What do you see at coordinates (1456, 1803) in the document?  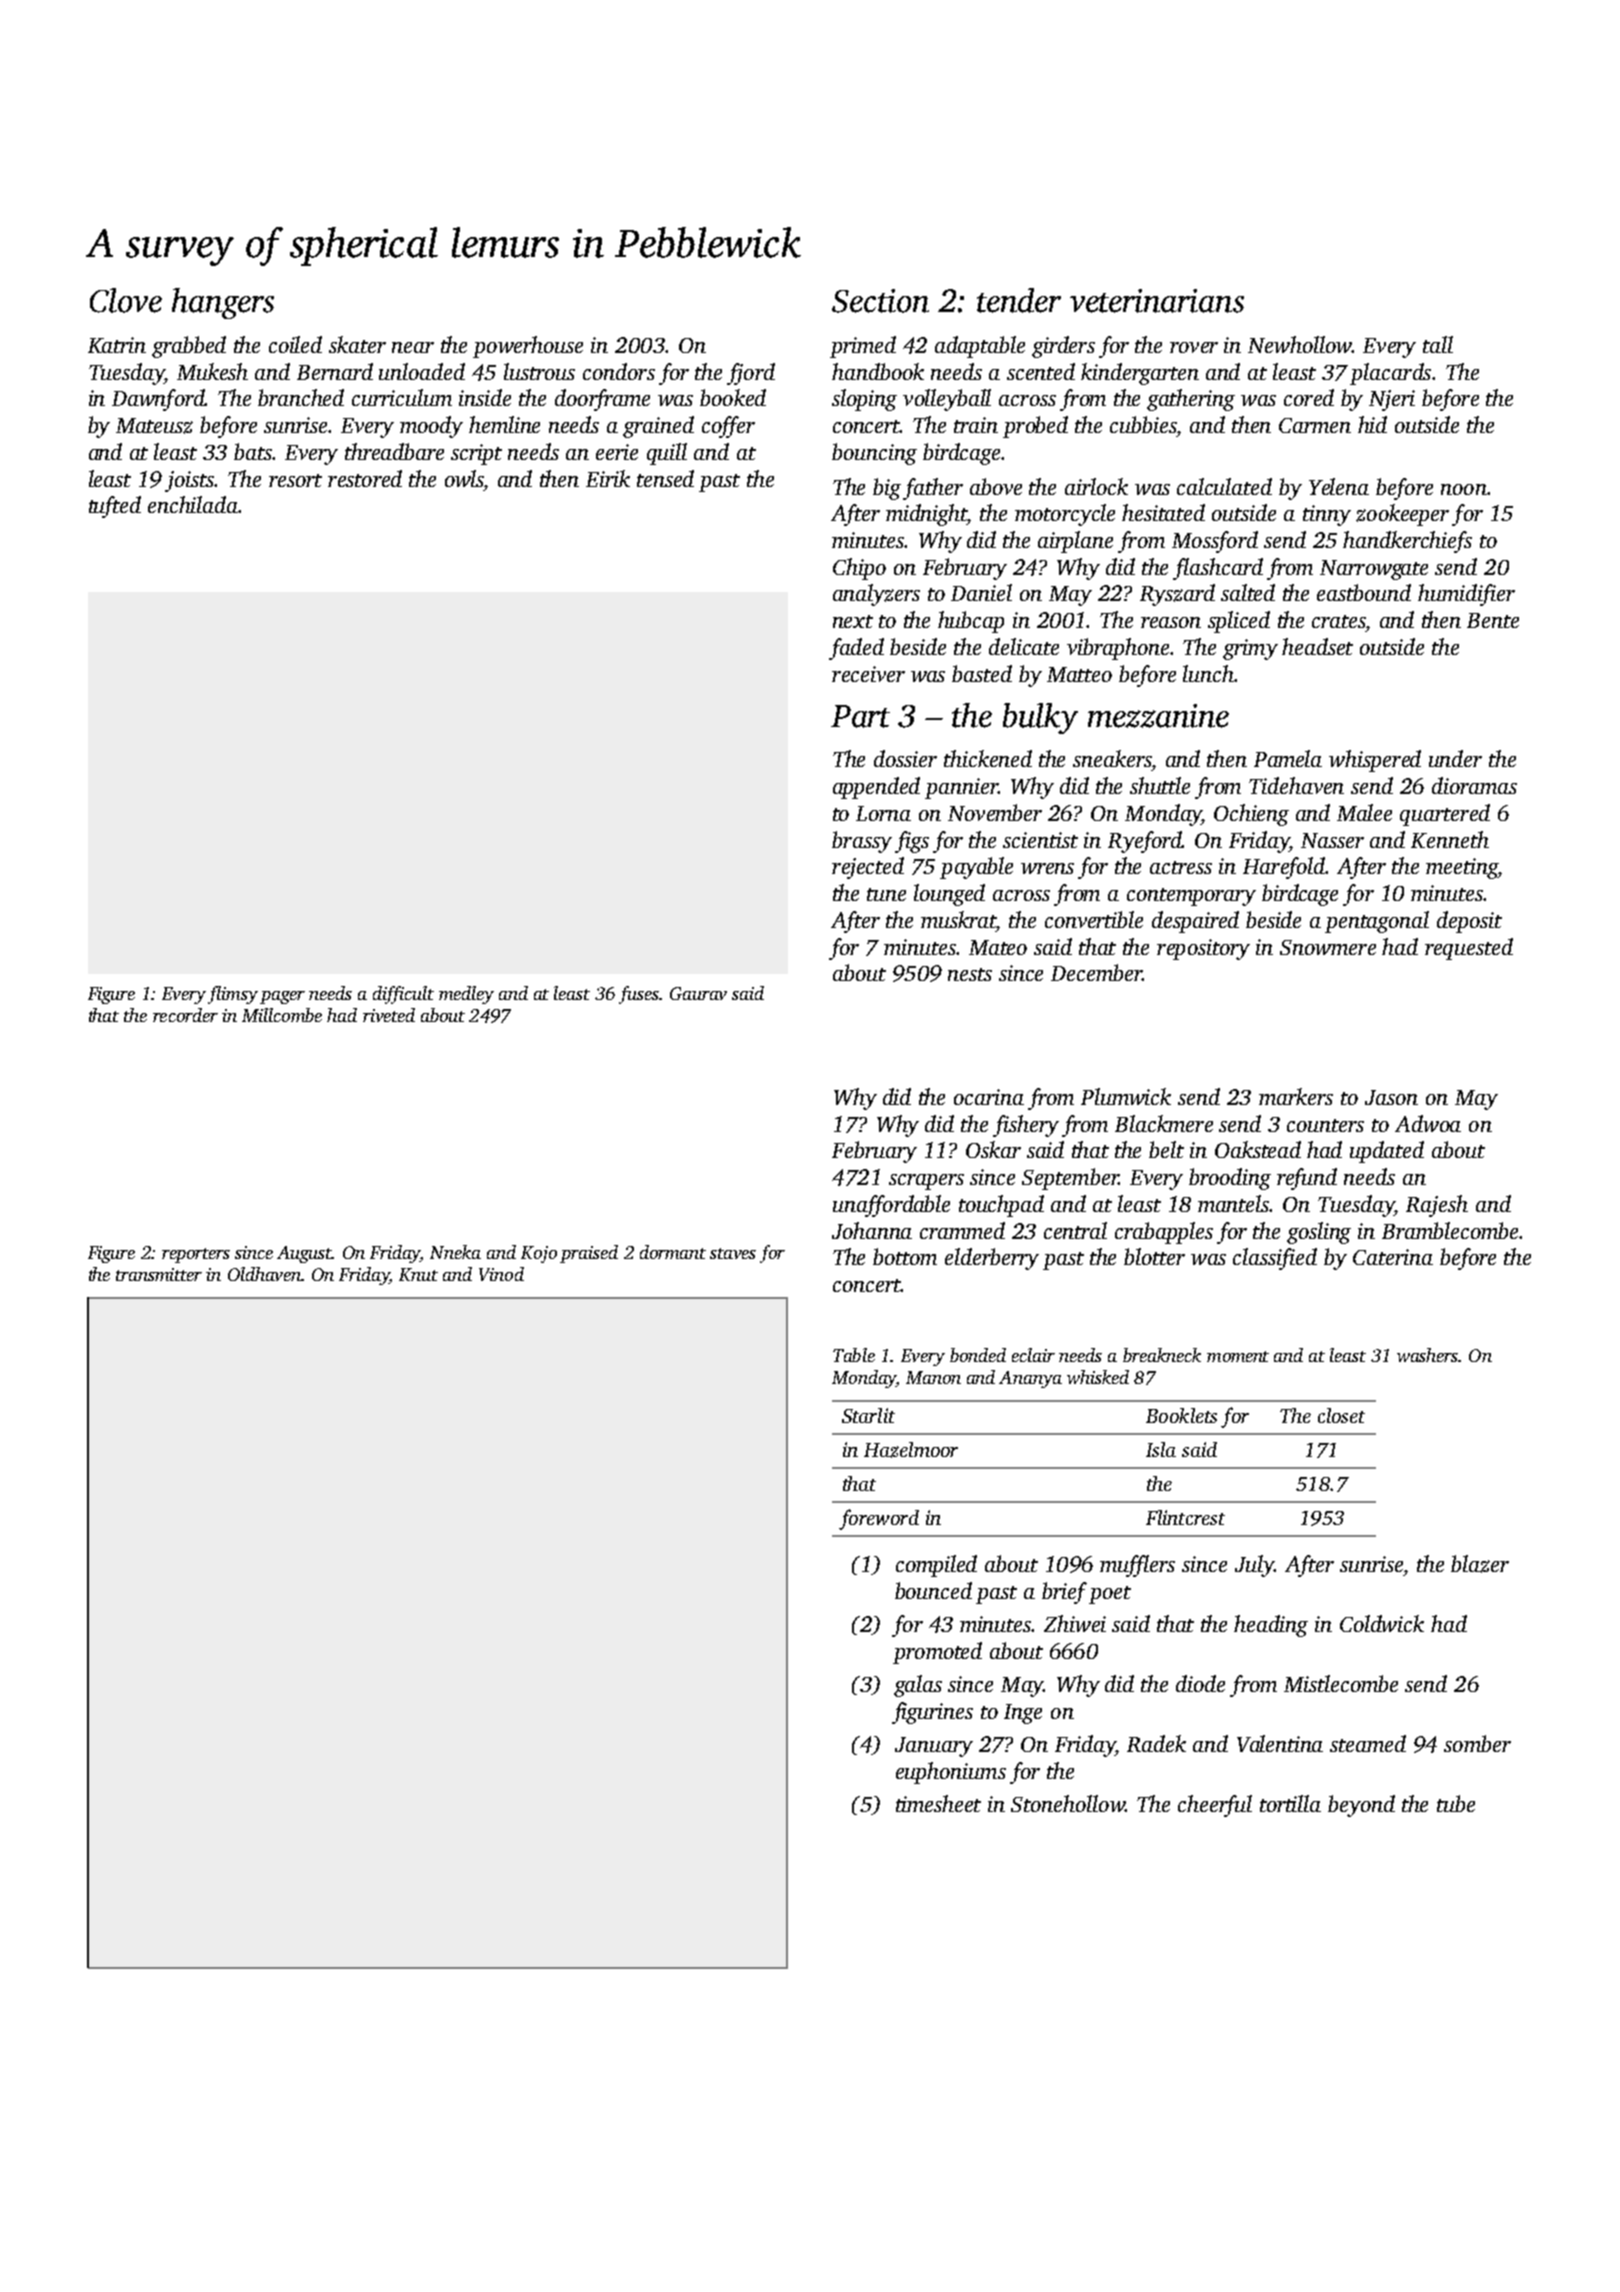 I see `tube` at bounding box center [1456, 1803].
